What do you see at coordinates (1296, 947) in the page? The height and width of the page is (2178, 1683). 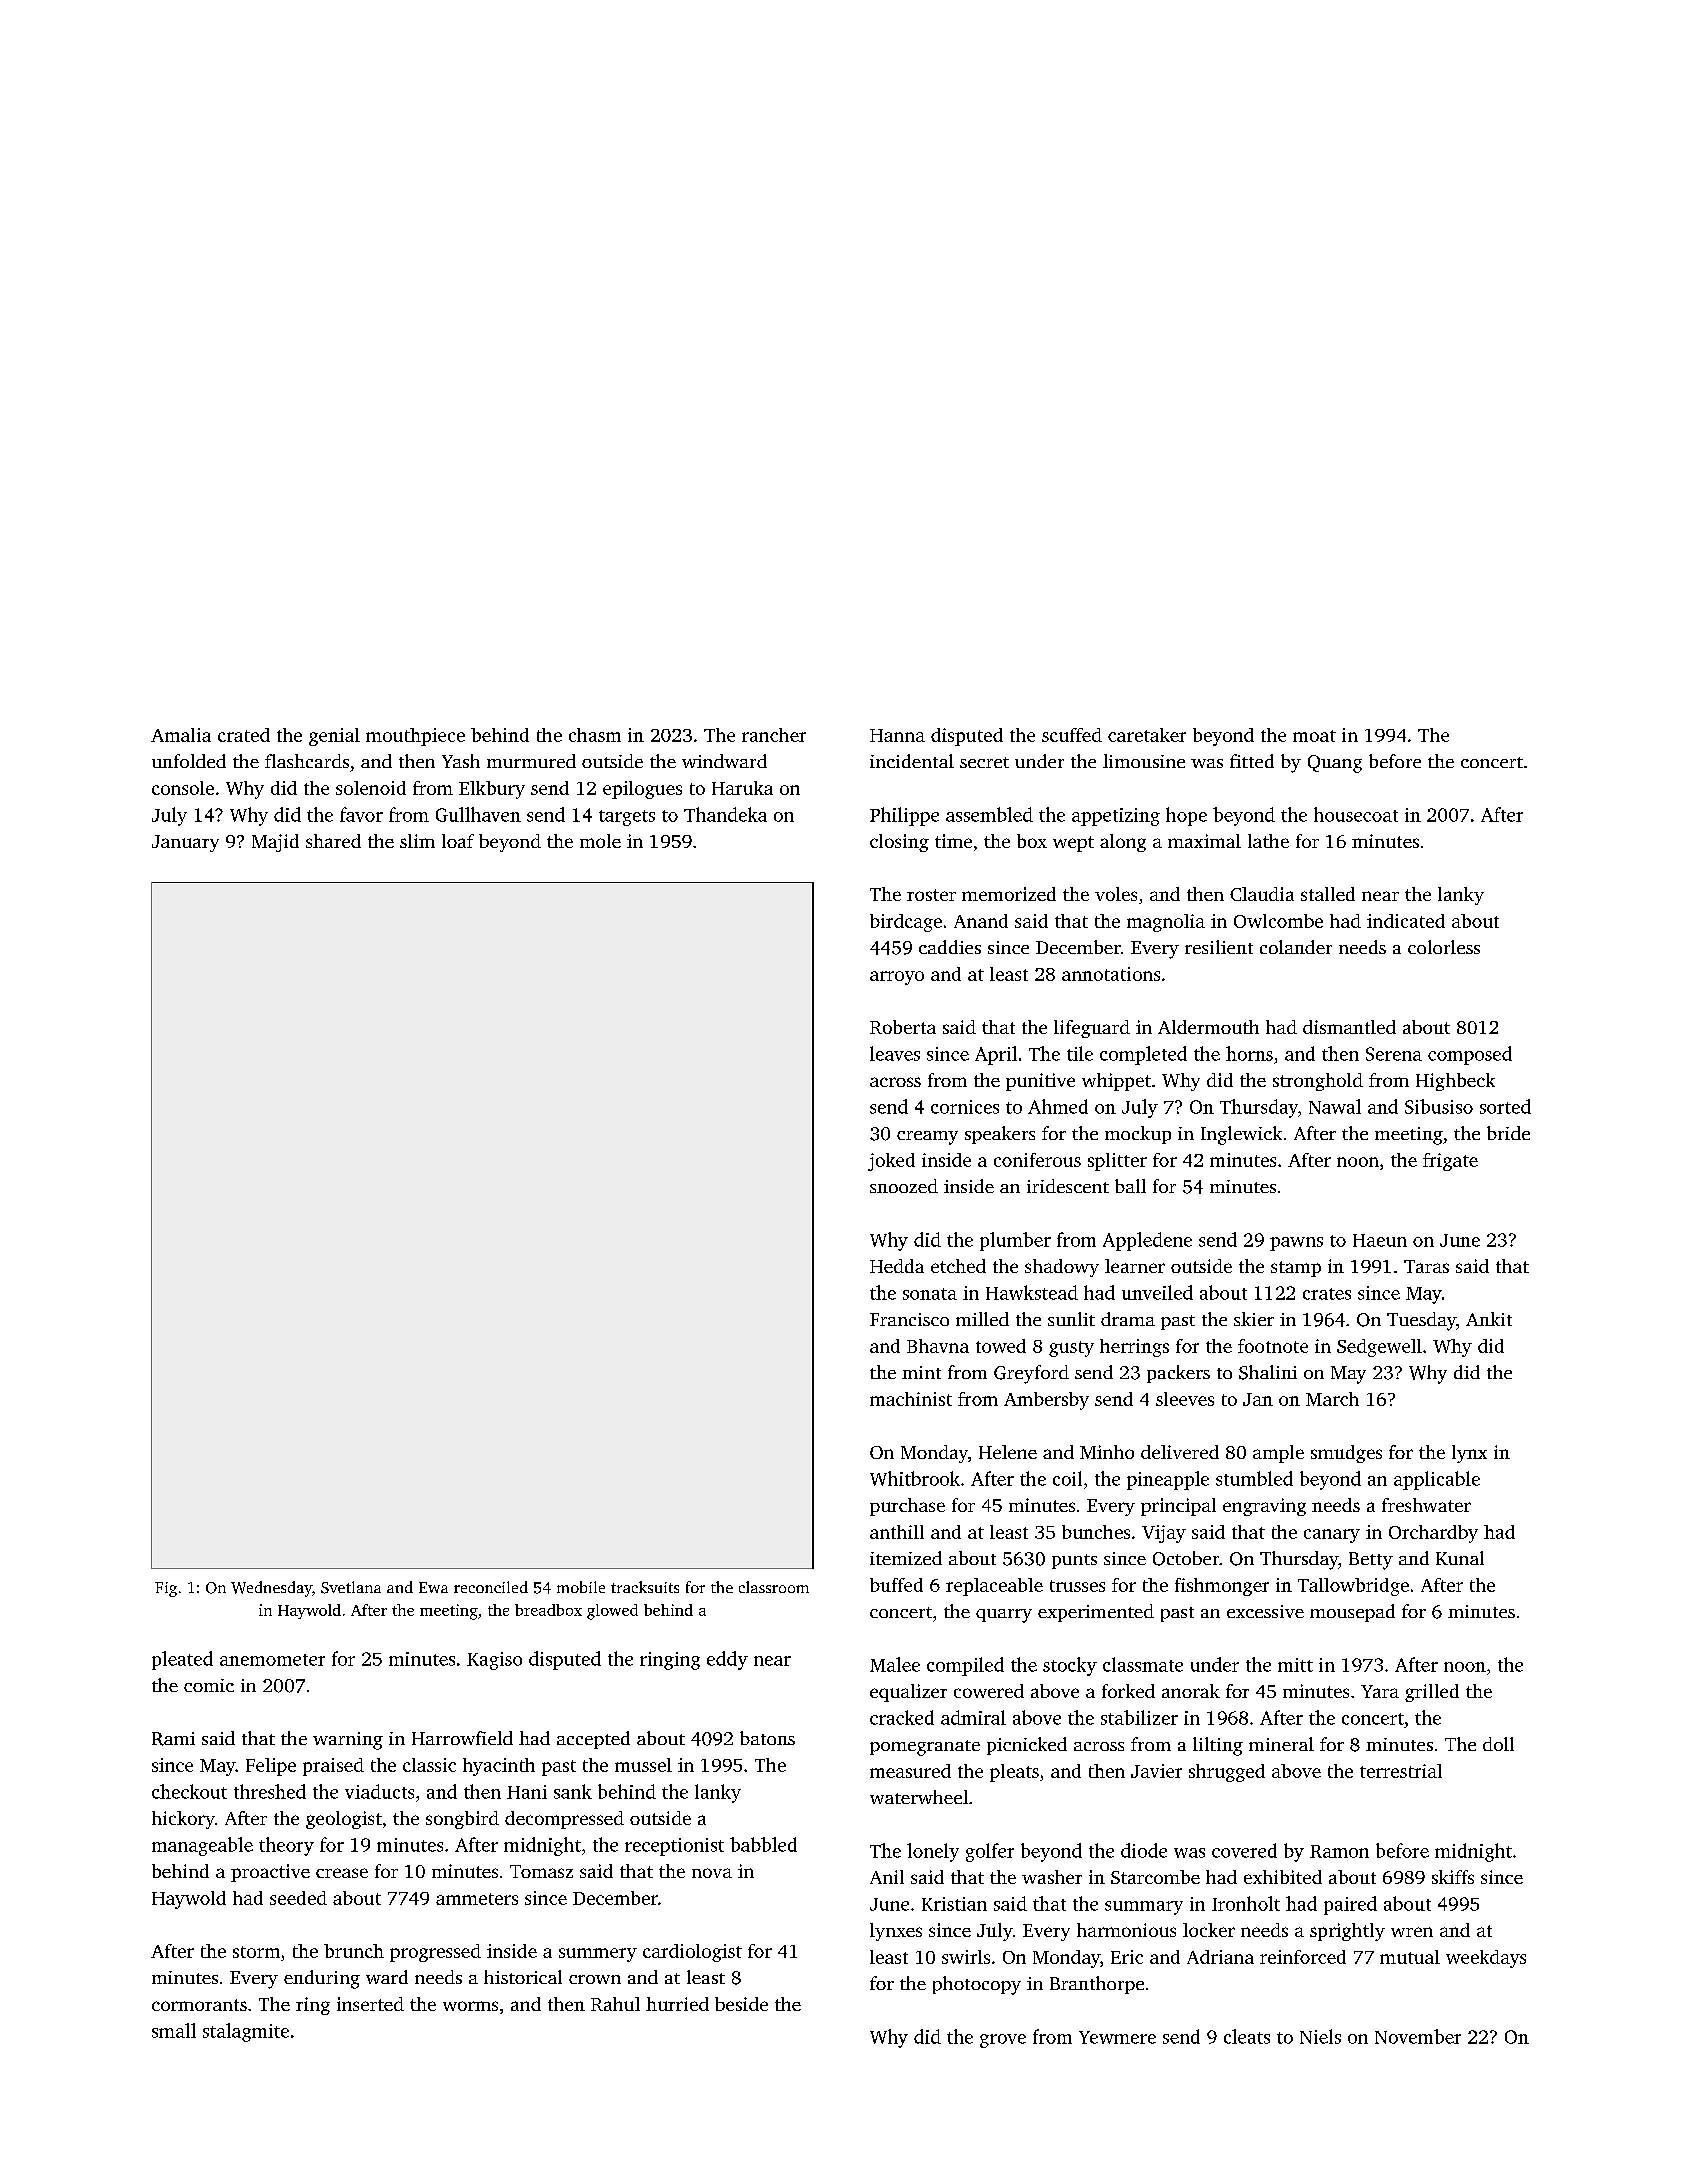 I see `colander` at bounding box center [1296, 947].
